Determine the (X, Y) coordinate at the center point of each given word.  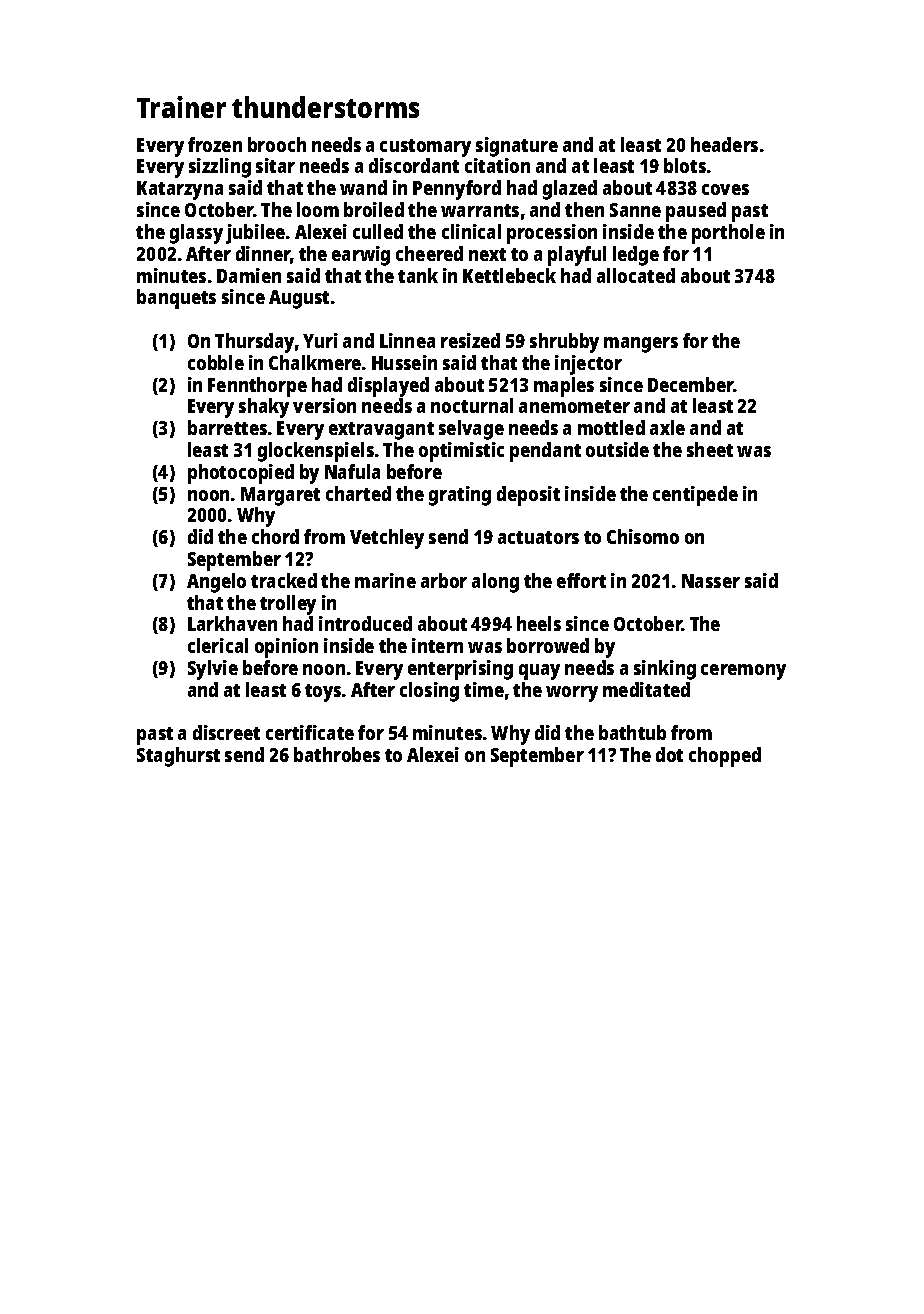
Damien (249, 275)
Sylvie (213, 670)
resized (470, 340)
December (691, 384)
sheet (710, 449)
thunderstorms (325, 107)
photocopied (241, 474)
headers (724, 144)
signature (517, 147)
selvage (471, 430)
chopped (725, 757)
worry (572, 694)
